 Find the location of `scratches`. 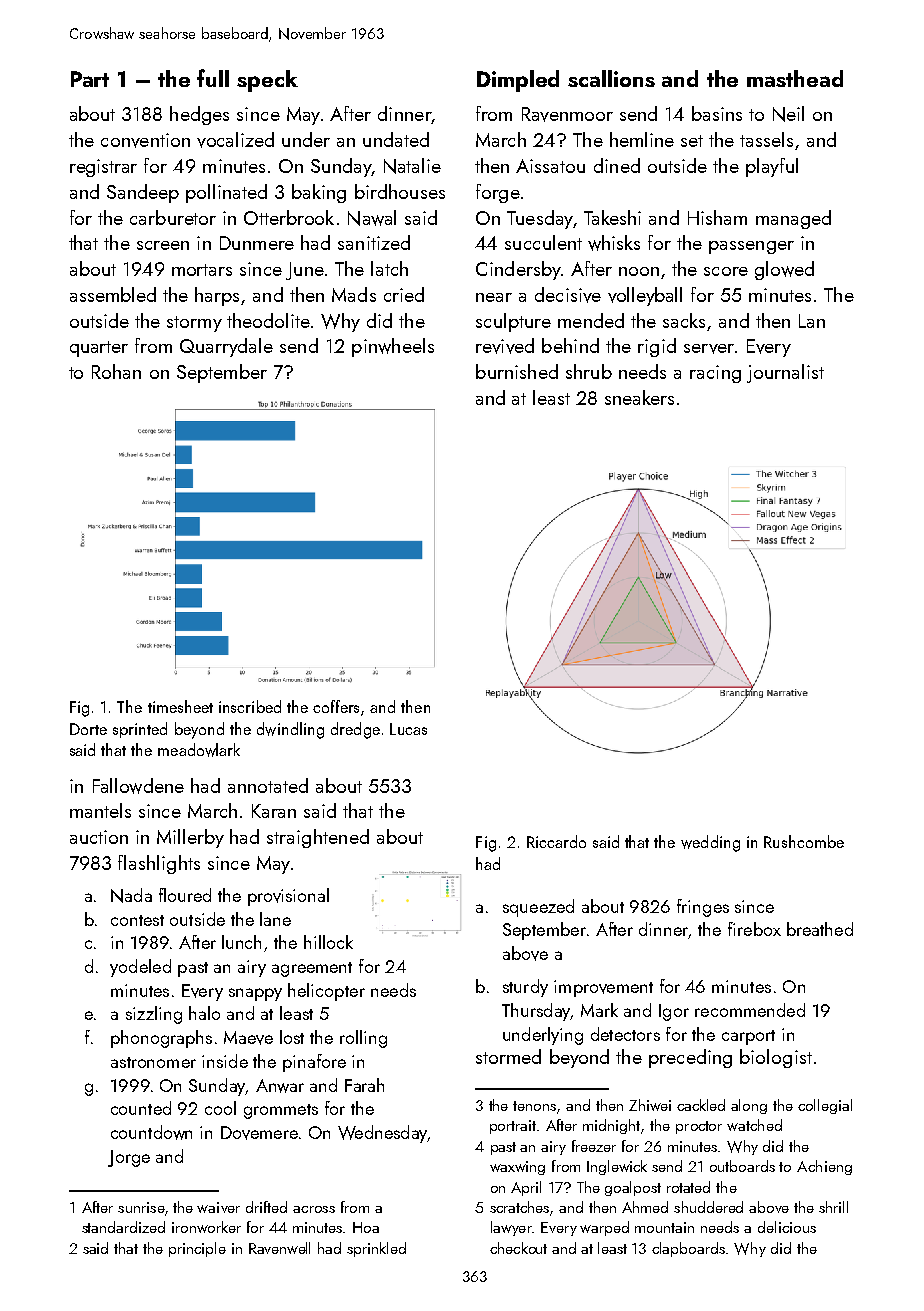

scratches is located at coordinates (519, 1207).
